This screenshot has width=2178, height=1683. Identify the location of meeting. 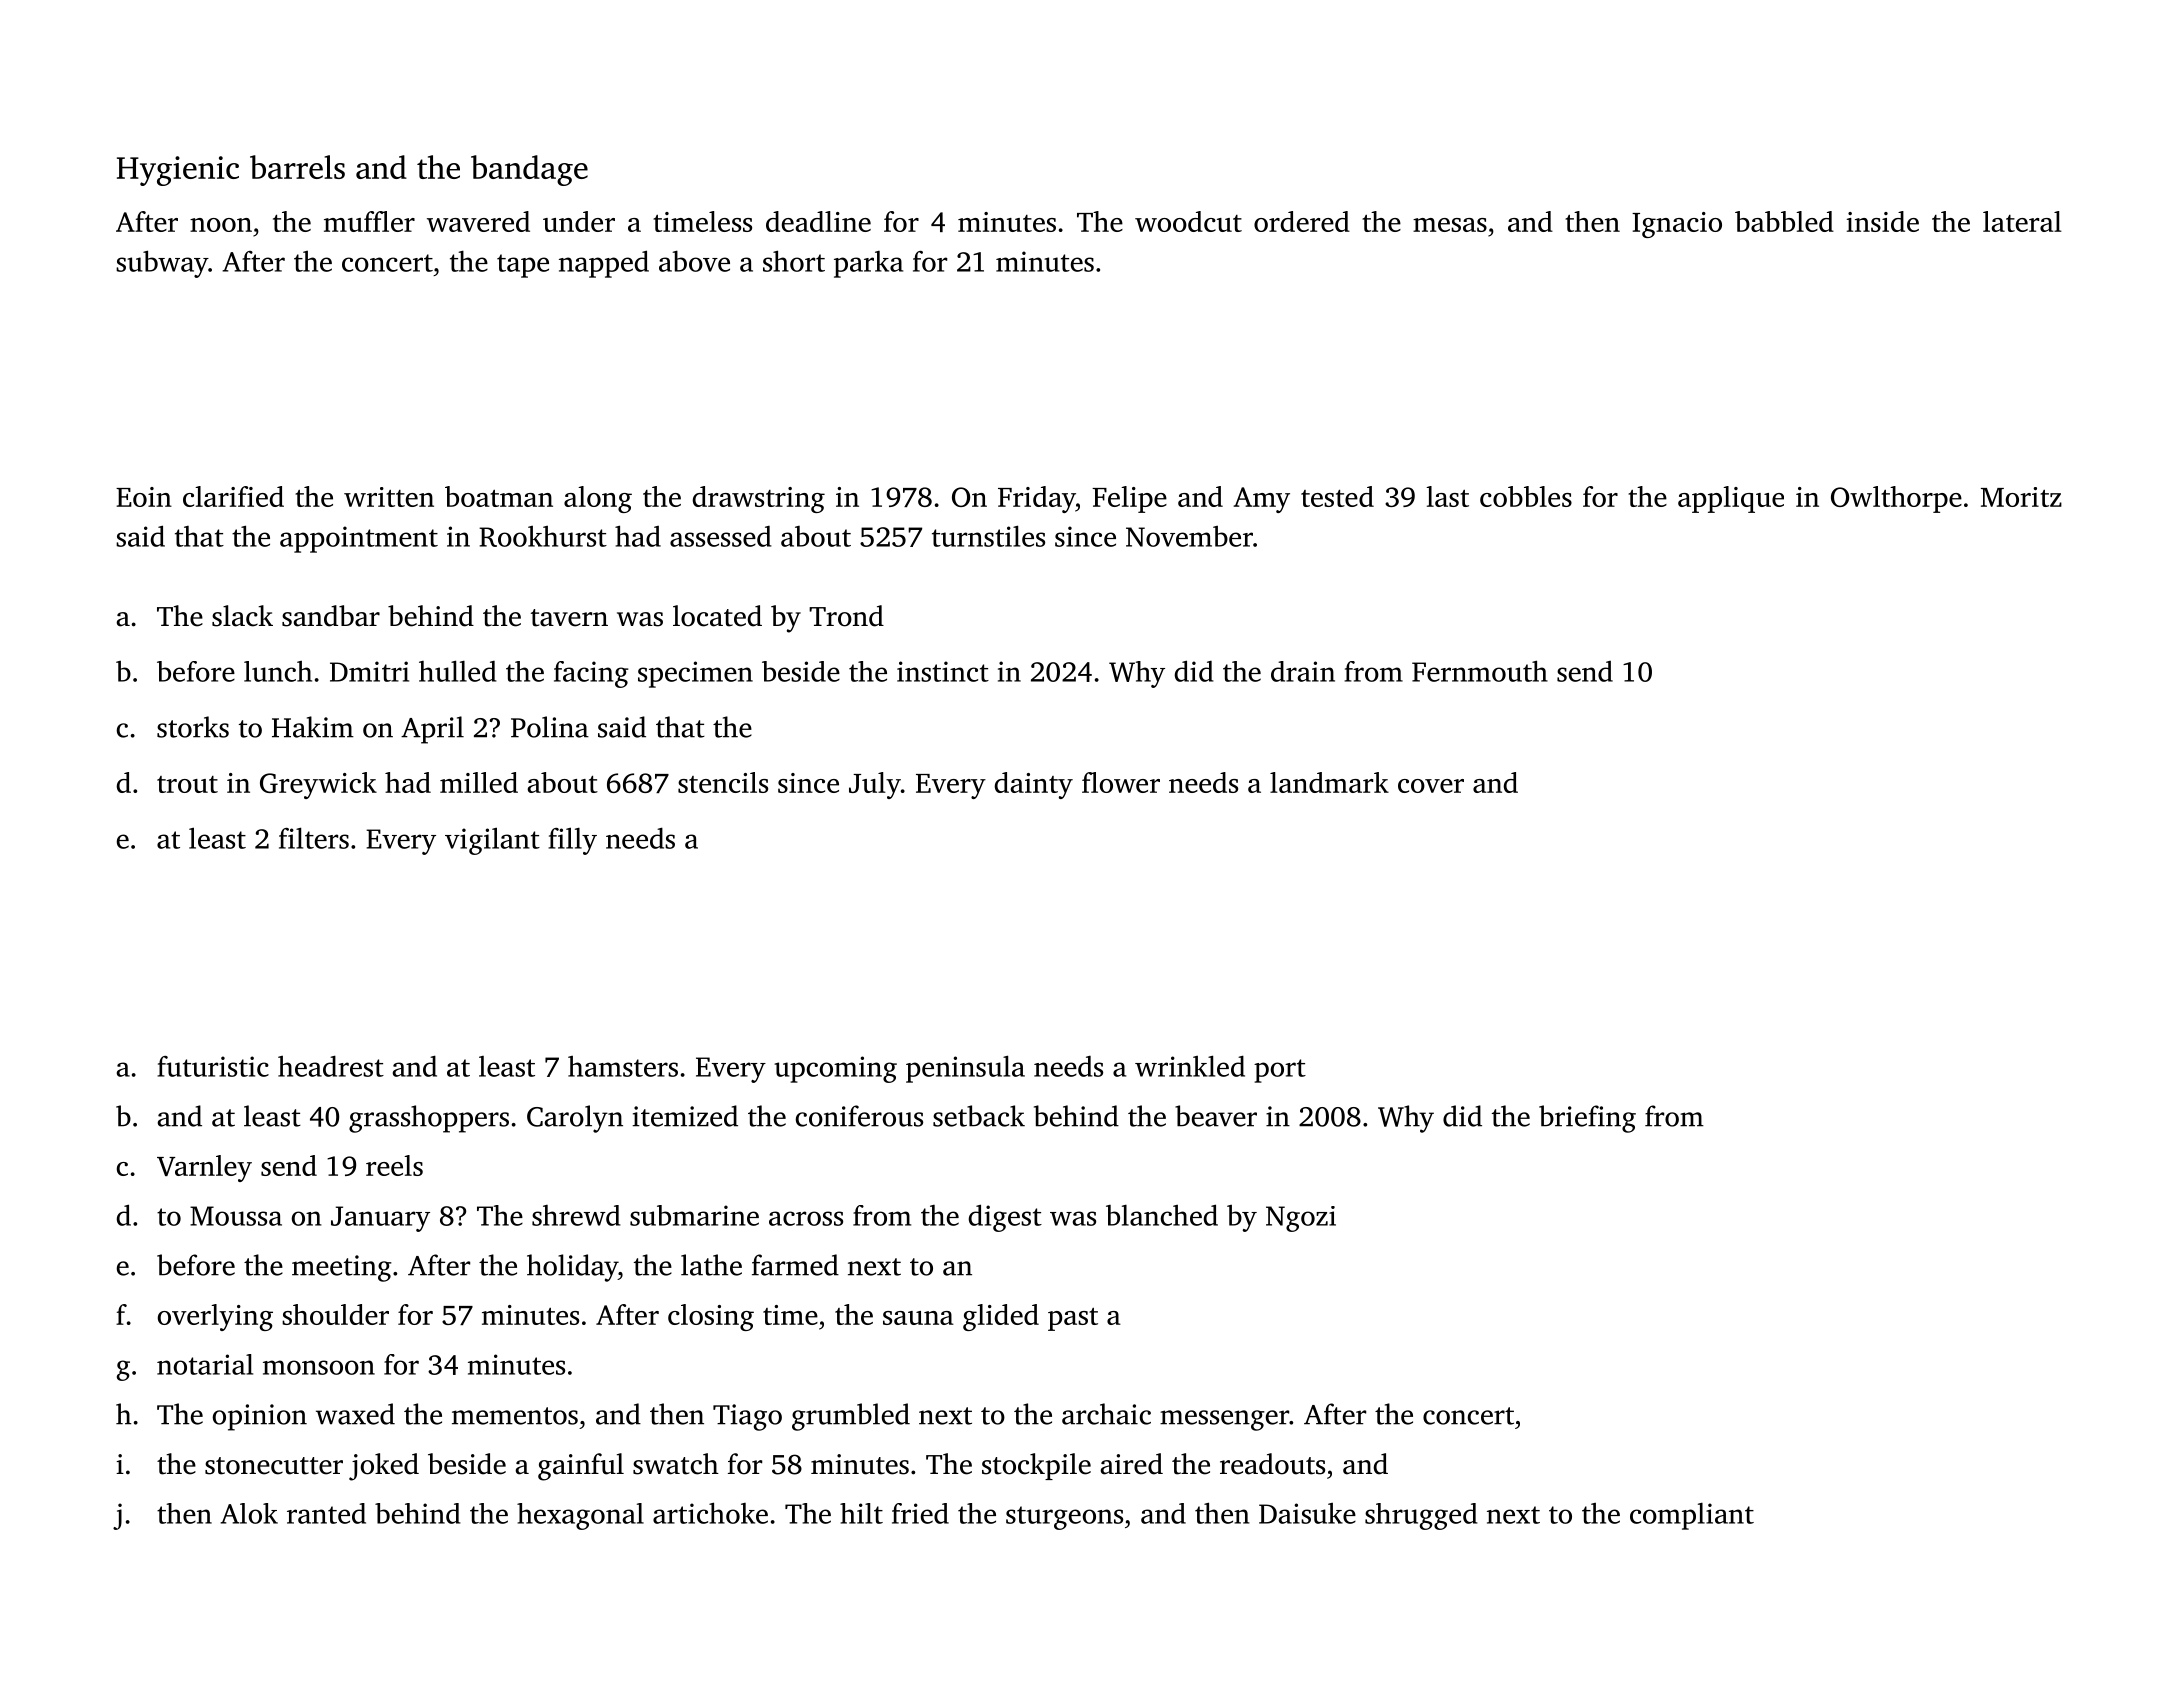
(342, 1268).
